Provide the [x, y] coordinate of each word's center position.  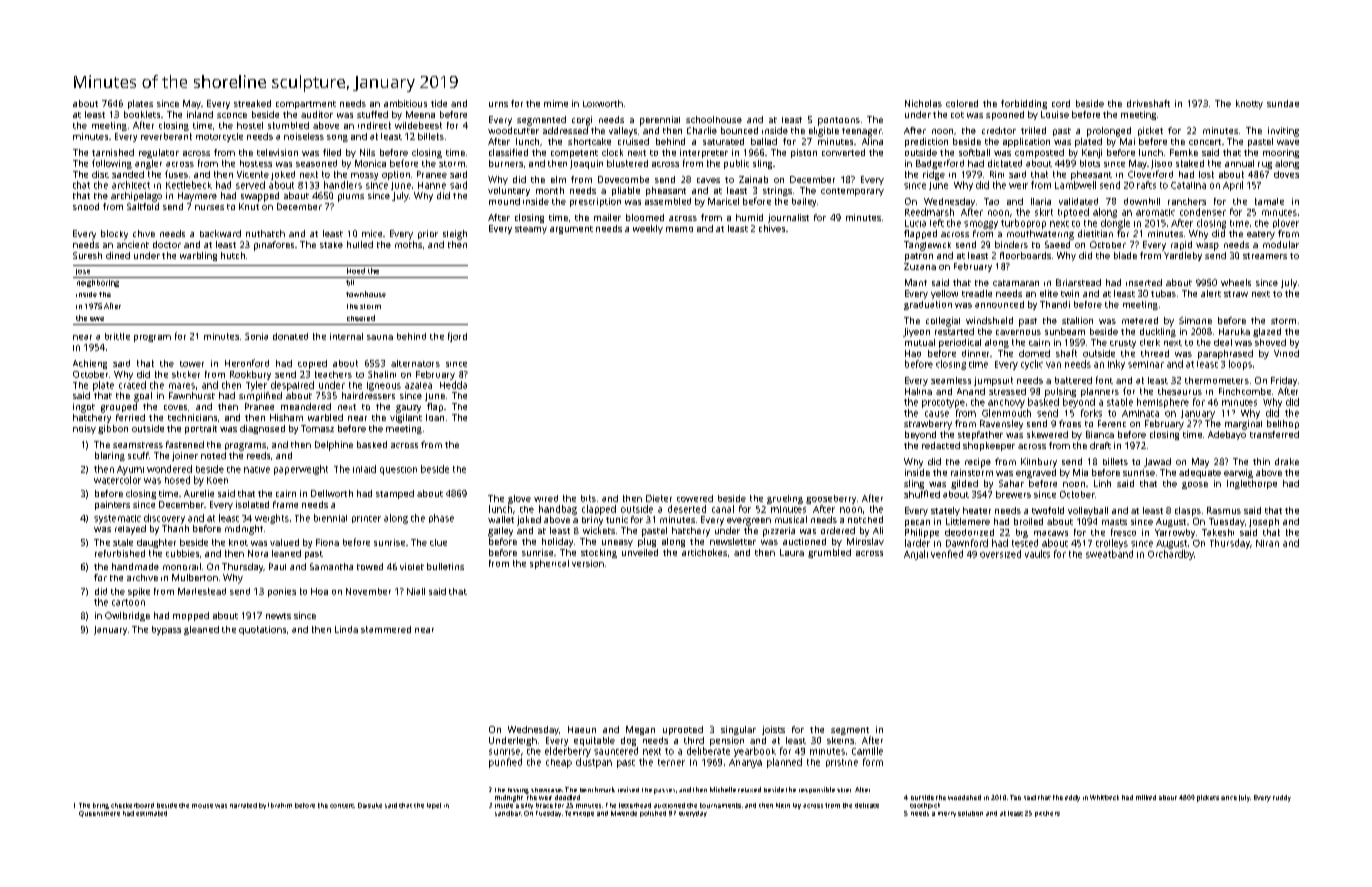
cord [1061, 103]
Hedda [453, 385]
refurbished [120, 553]
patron [919, 257]
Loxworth [603, 103]
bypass [166, 630]
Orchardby [1171, 555]
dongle [1115, 224]
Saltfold [143, 206]
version [588, 563]
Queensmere [99, 814]
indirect [374, 125]
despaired [292, 386]
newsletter [733, 541]
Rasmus [1224, 510]
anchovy [1006, 403]
